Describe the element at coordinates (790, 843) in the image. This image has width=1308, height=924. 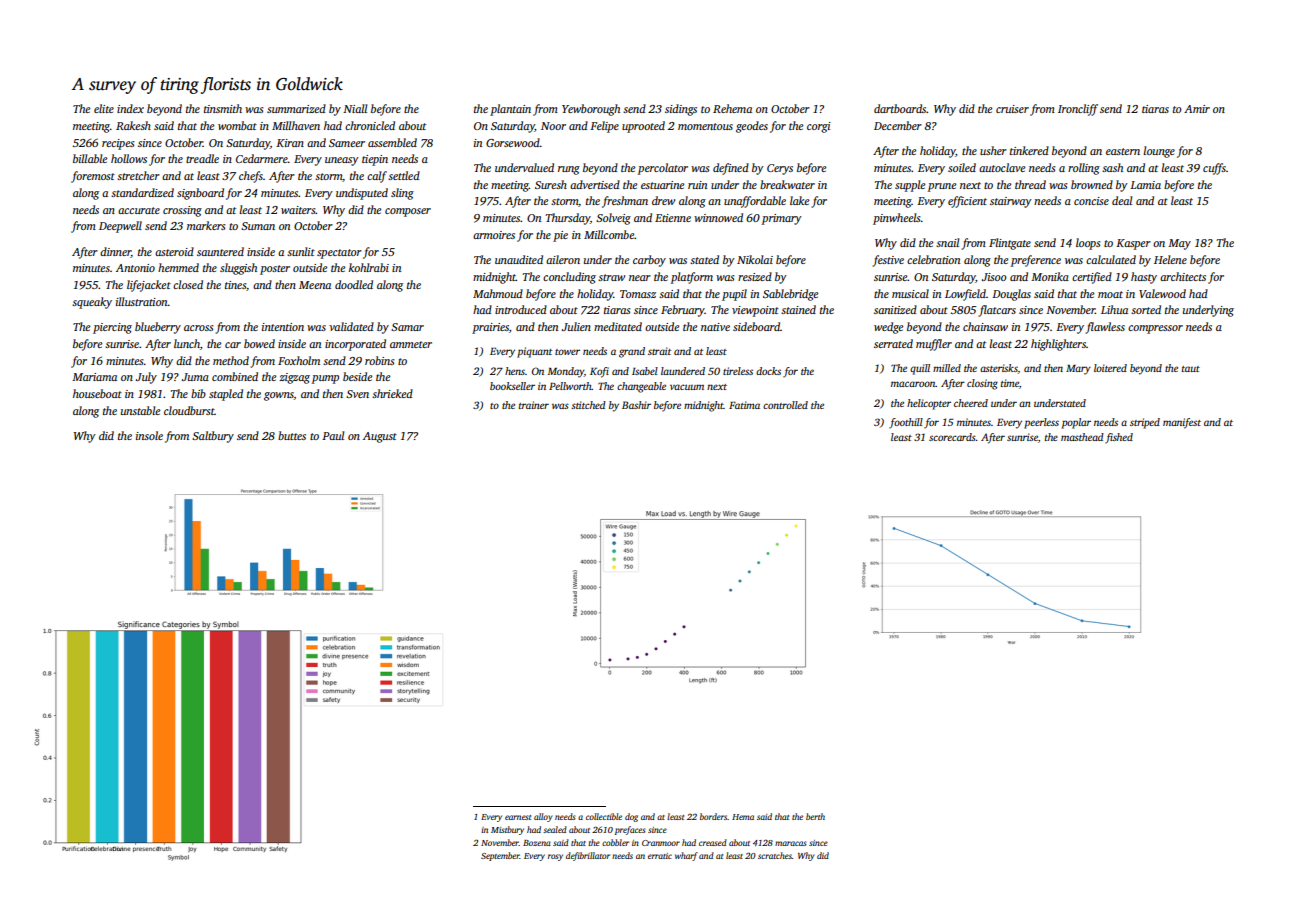
I see `maracas` at that location.
